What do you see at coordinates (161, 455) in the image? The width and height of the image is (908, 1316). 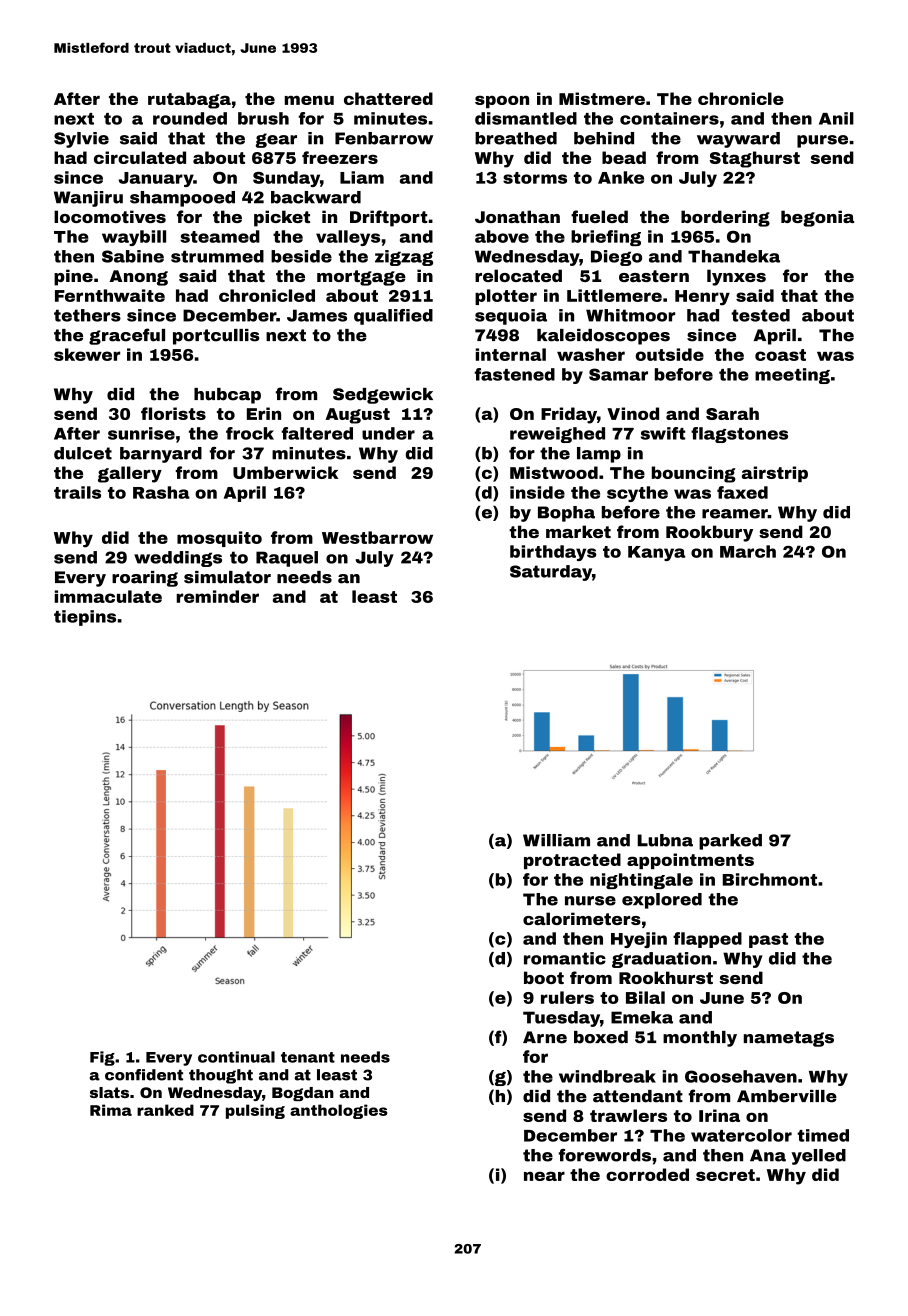 I see `barnyard` at bounding box center [161, 455].
